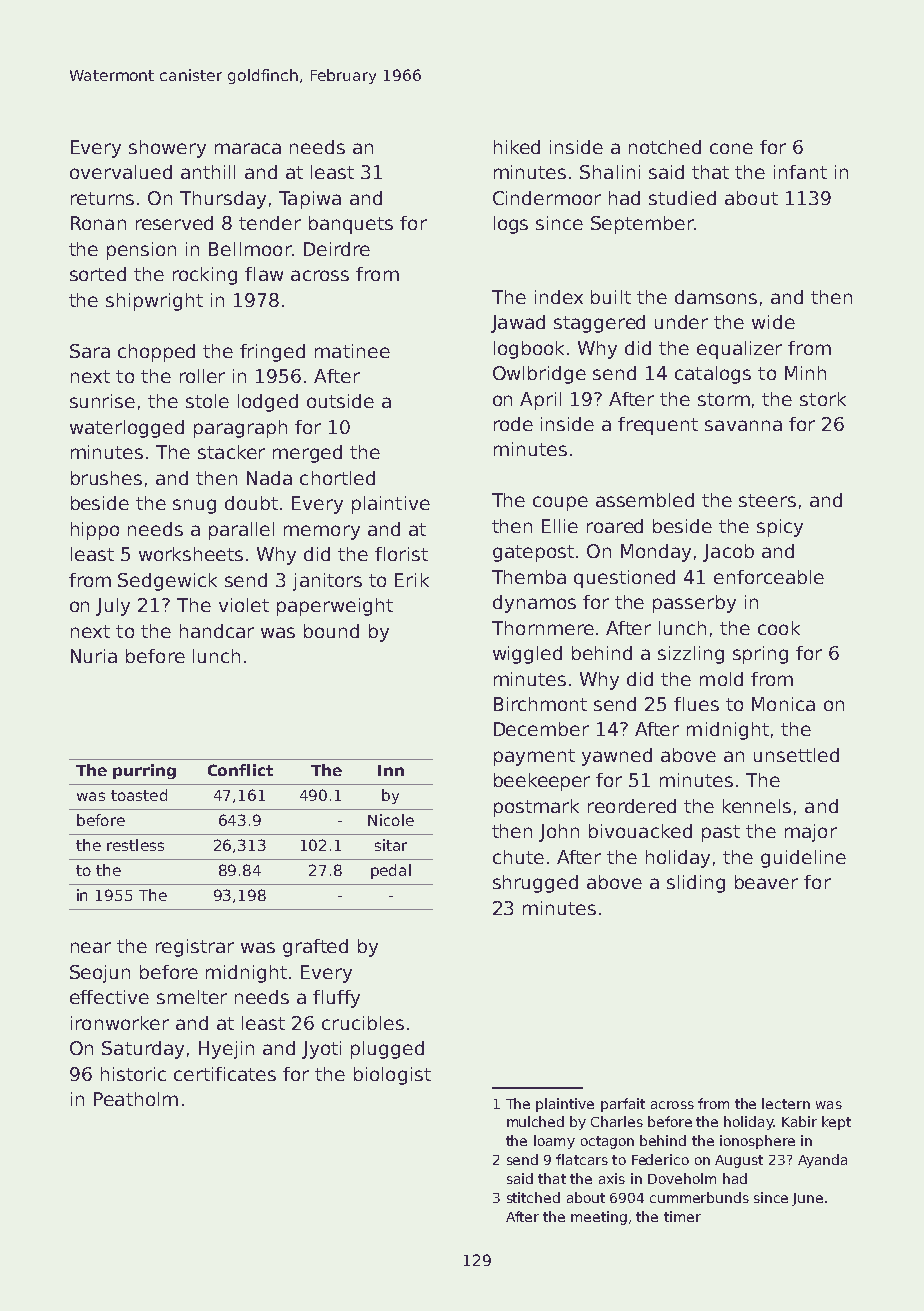 The height and width of the screenshot is (1311, 924). What do you see at coordinates (135, 845) in the screenshot?
I see `restless` at bounding box center [135, 845].
